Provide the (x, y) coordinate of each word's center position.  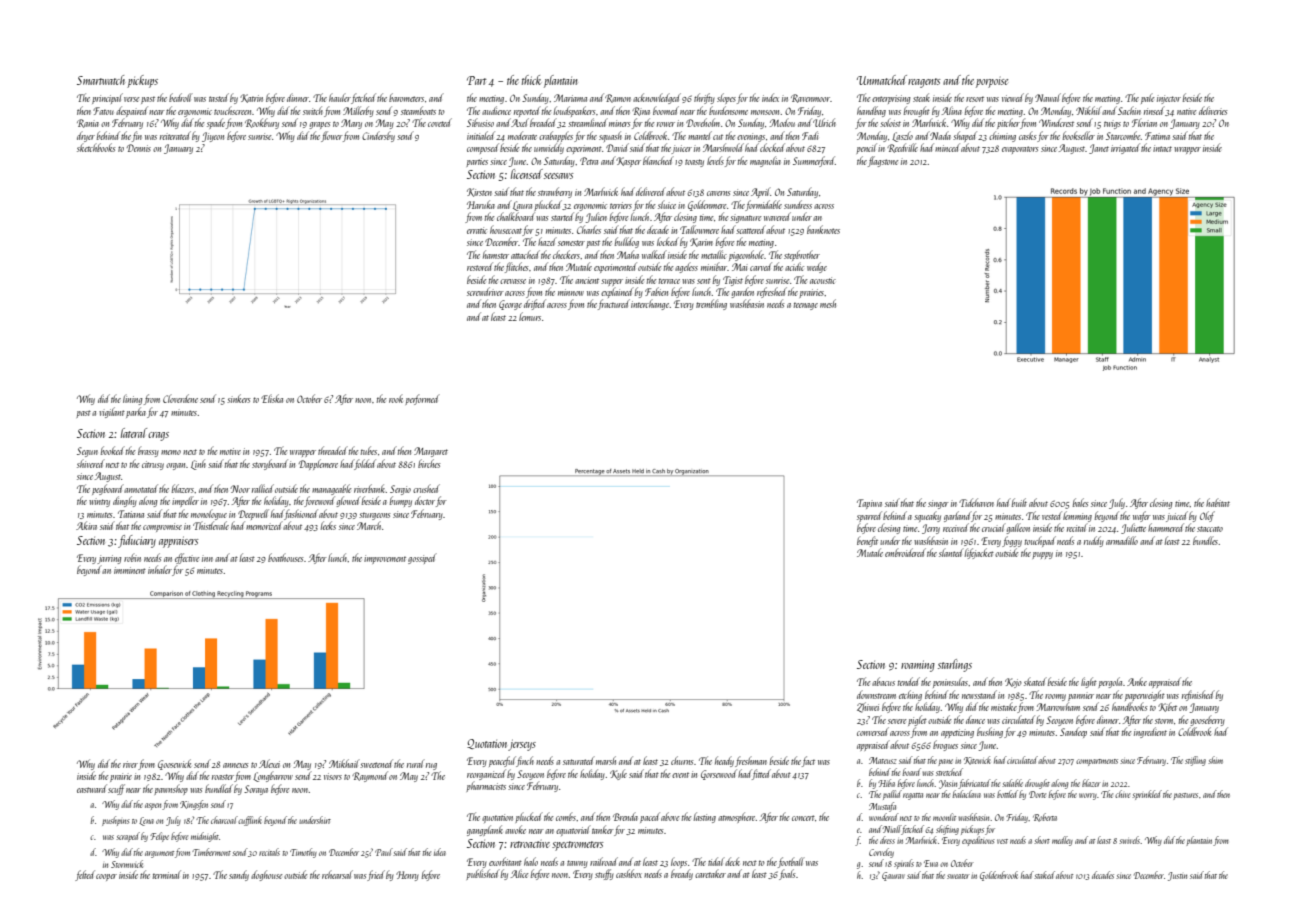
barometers (406, 97)
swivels (1130, 840)
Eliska (272, 398)
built (1019, 502)
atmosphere (736, 817)
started (562, 216)
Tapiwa (869, 504)
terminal (167, 874)
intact (1162, 148)
